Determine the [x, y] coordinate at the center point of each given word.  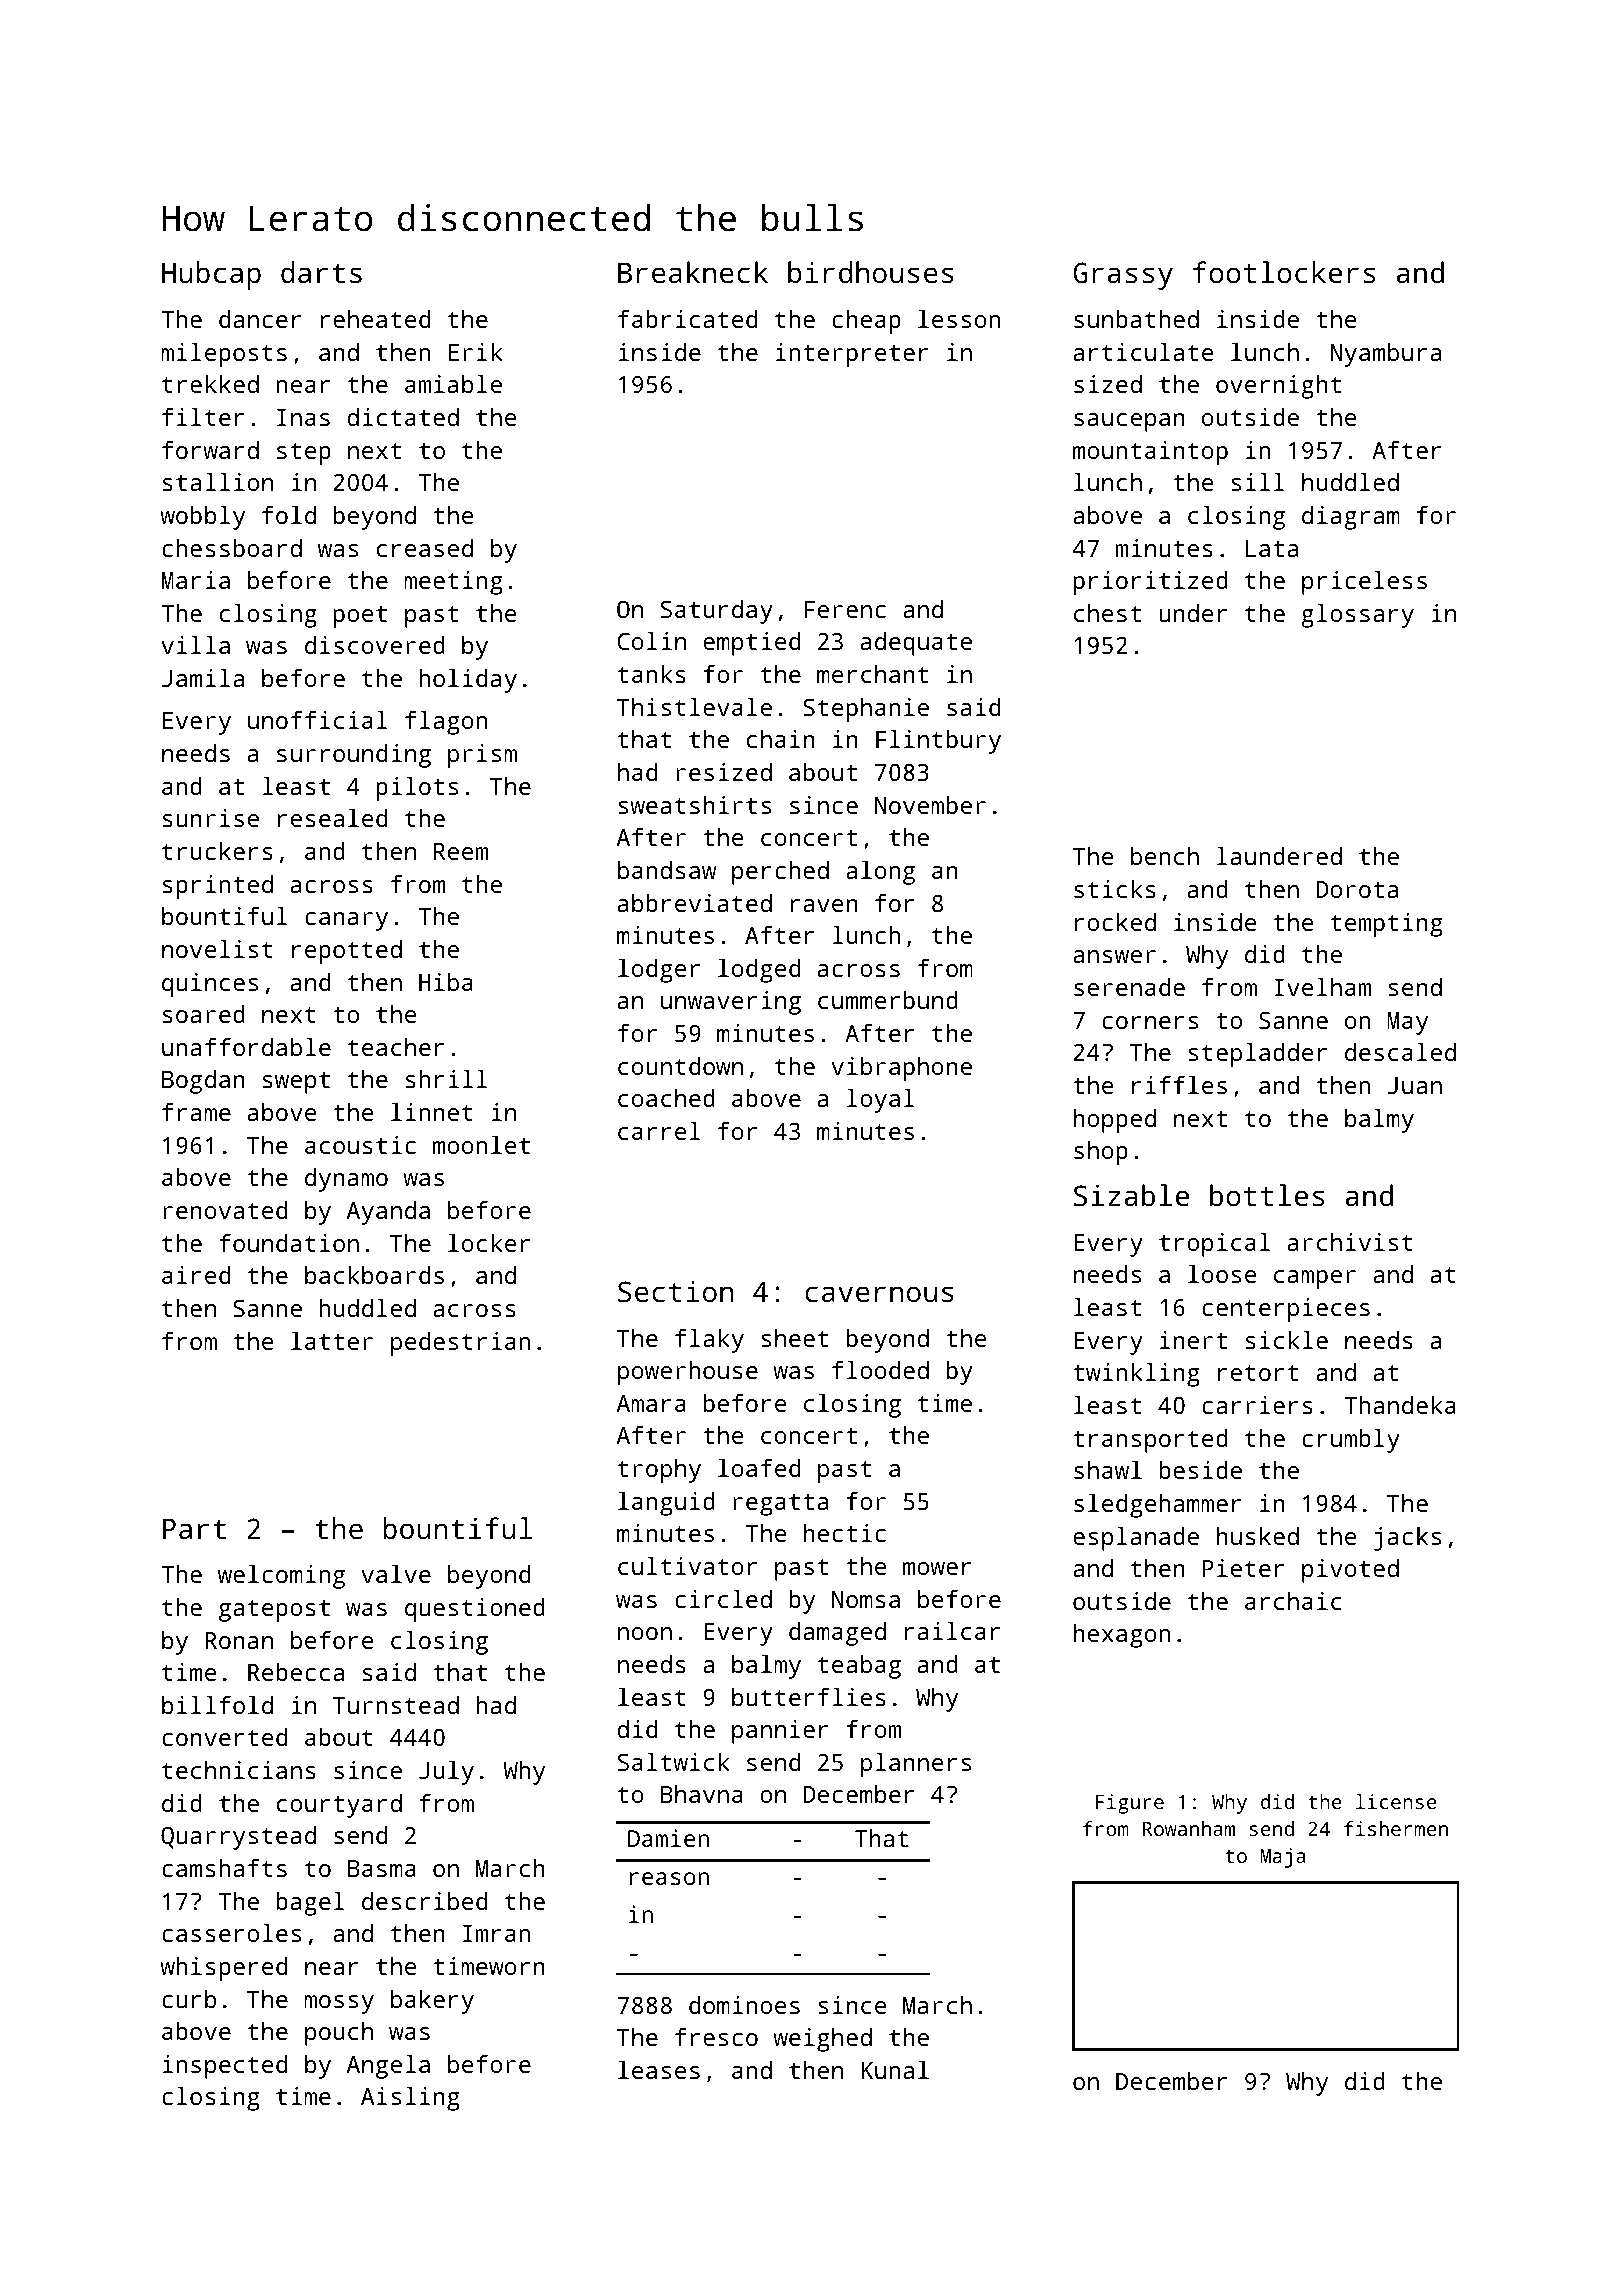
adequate [916, 644]
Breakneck [693, 272]
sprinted [218, 887]
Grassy [1123, 276]
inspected [225, 2067]
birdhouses [871, 272]
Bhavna [702, 1794]
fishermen [1396, 1828]
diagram [1351, 518]
